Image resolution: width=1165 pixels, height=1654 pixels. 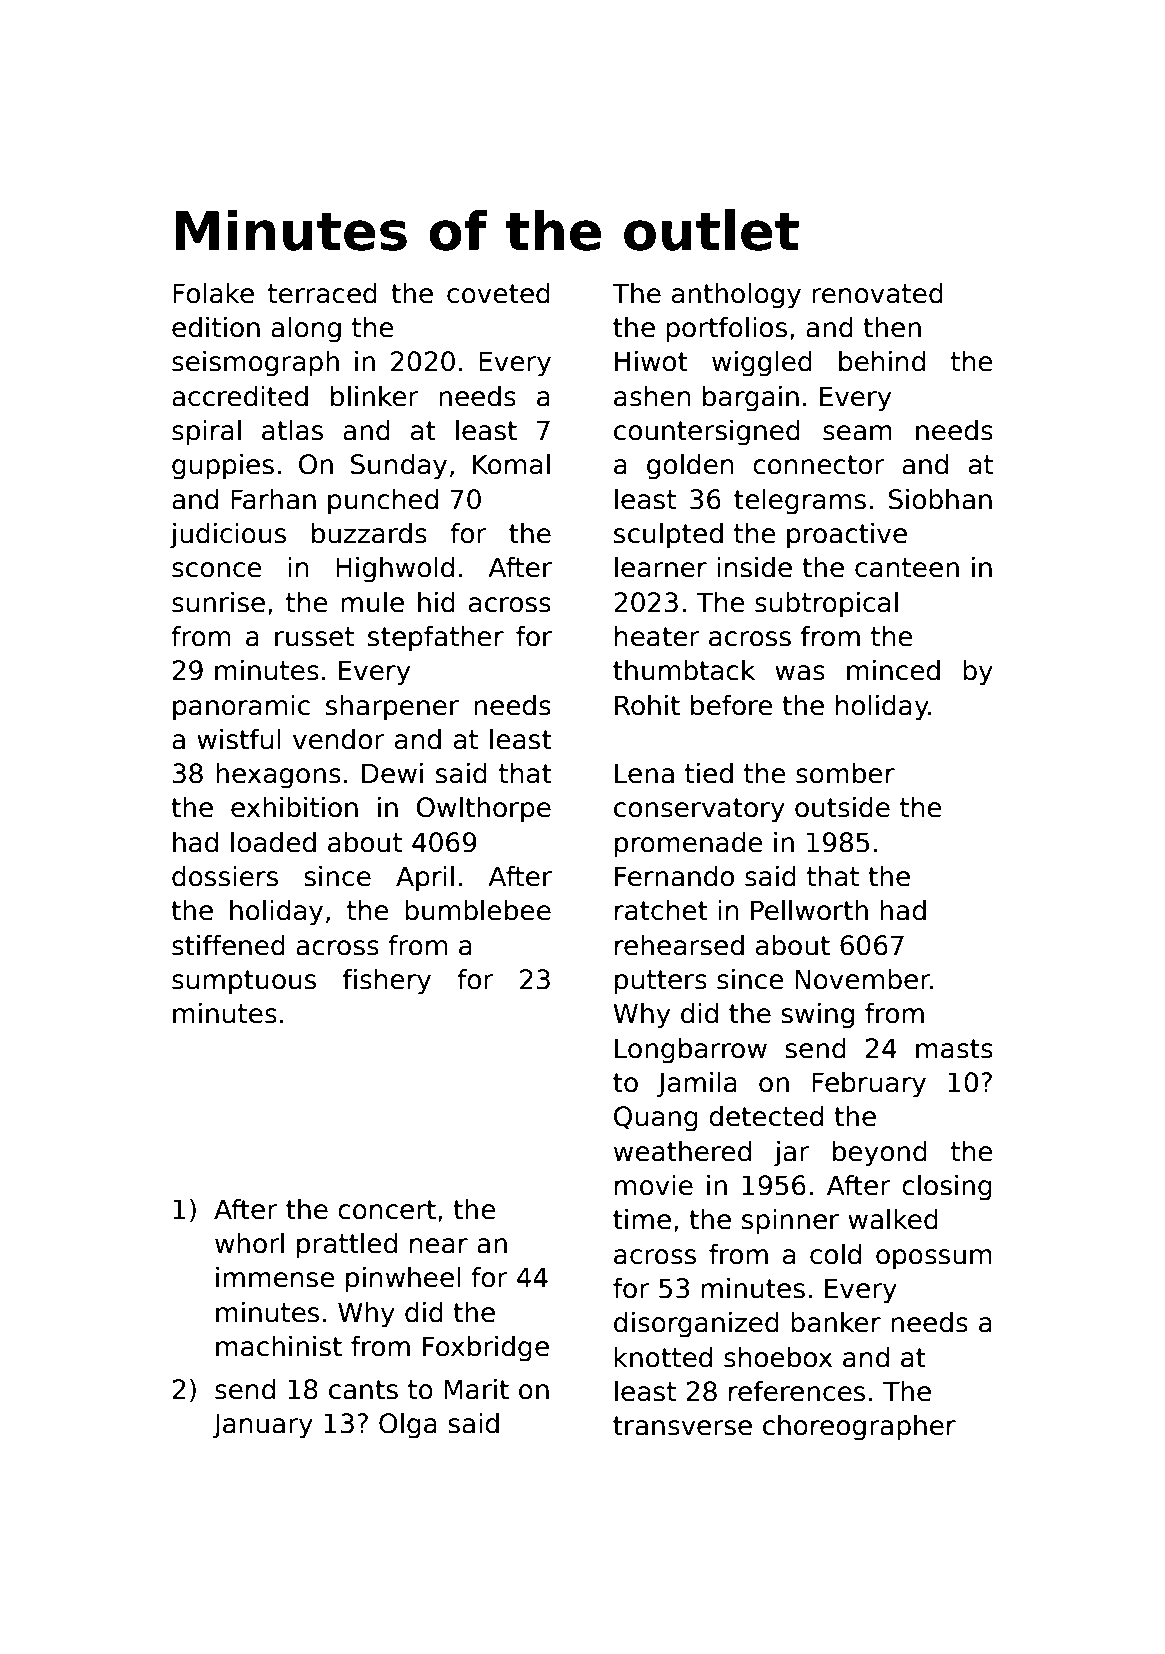 What do you see at coordinates (387, 1210) in the page?
I see `concert` at bounding box center [387, 1210].
